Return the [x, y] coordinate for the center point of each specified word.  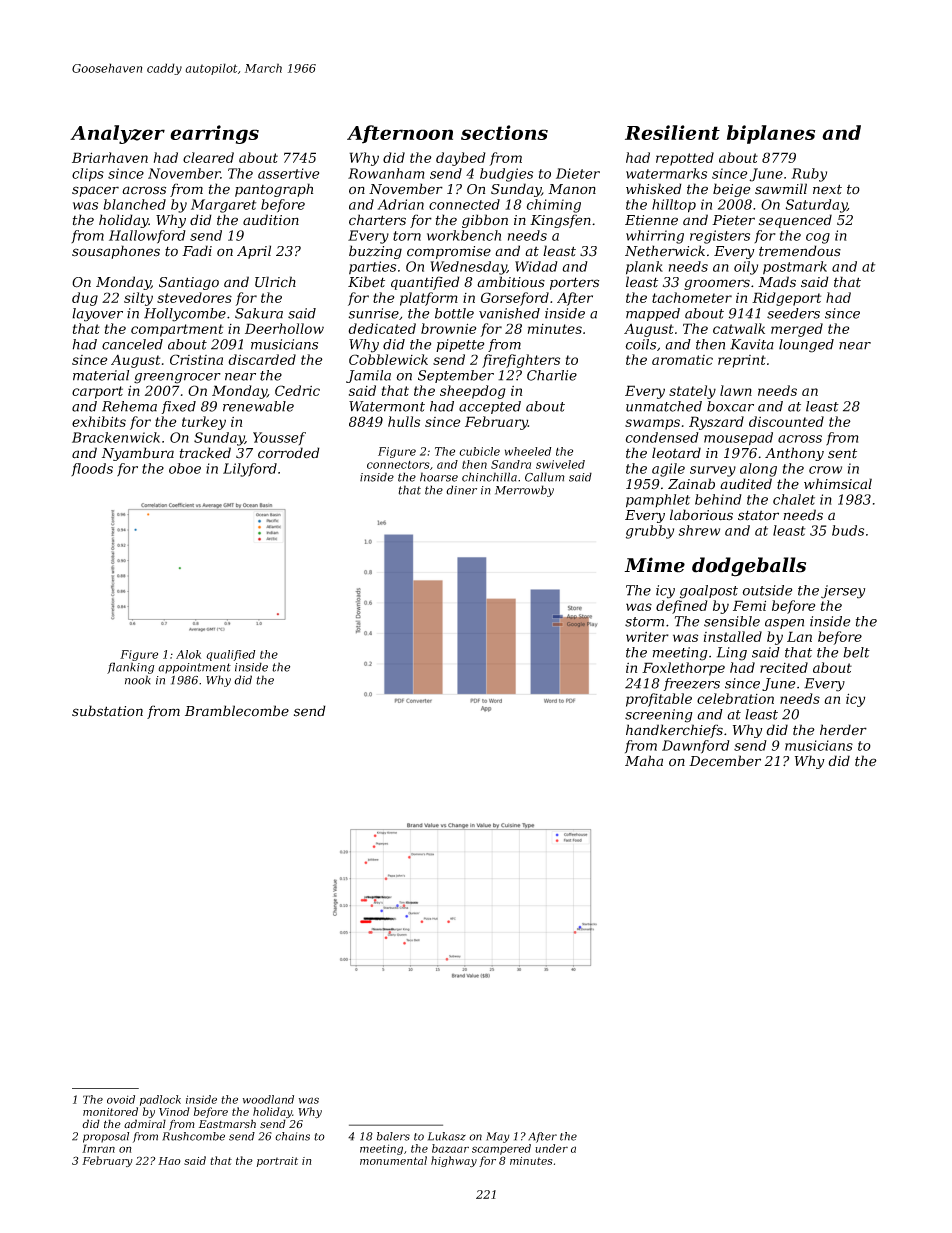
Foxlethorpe [683, 669]
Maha [644, 761]
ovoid [121, 1099]
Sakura [259, 313]
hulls [404, 421]
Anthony [794, 454]
